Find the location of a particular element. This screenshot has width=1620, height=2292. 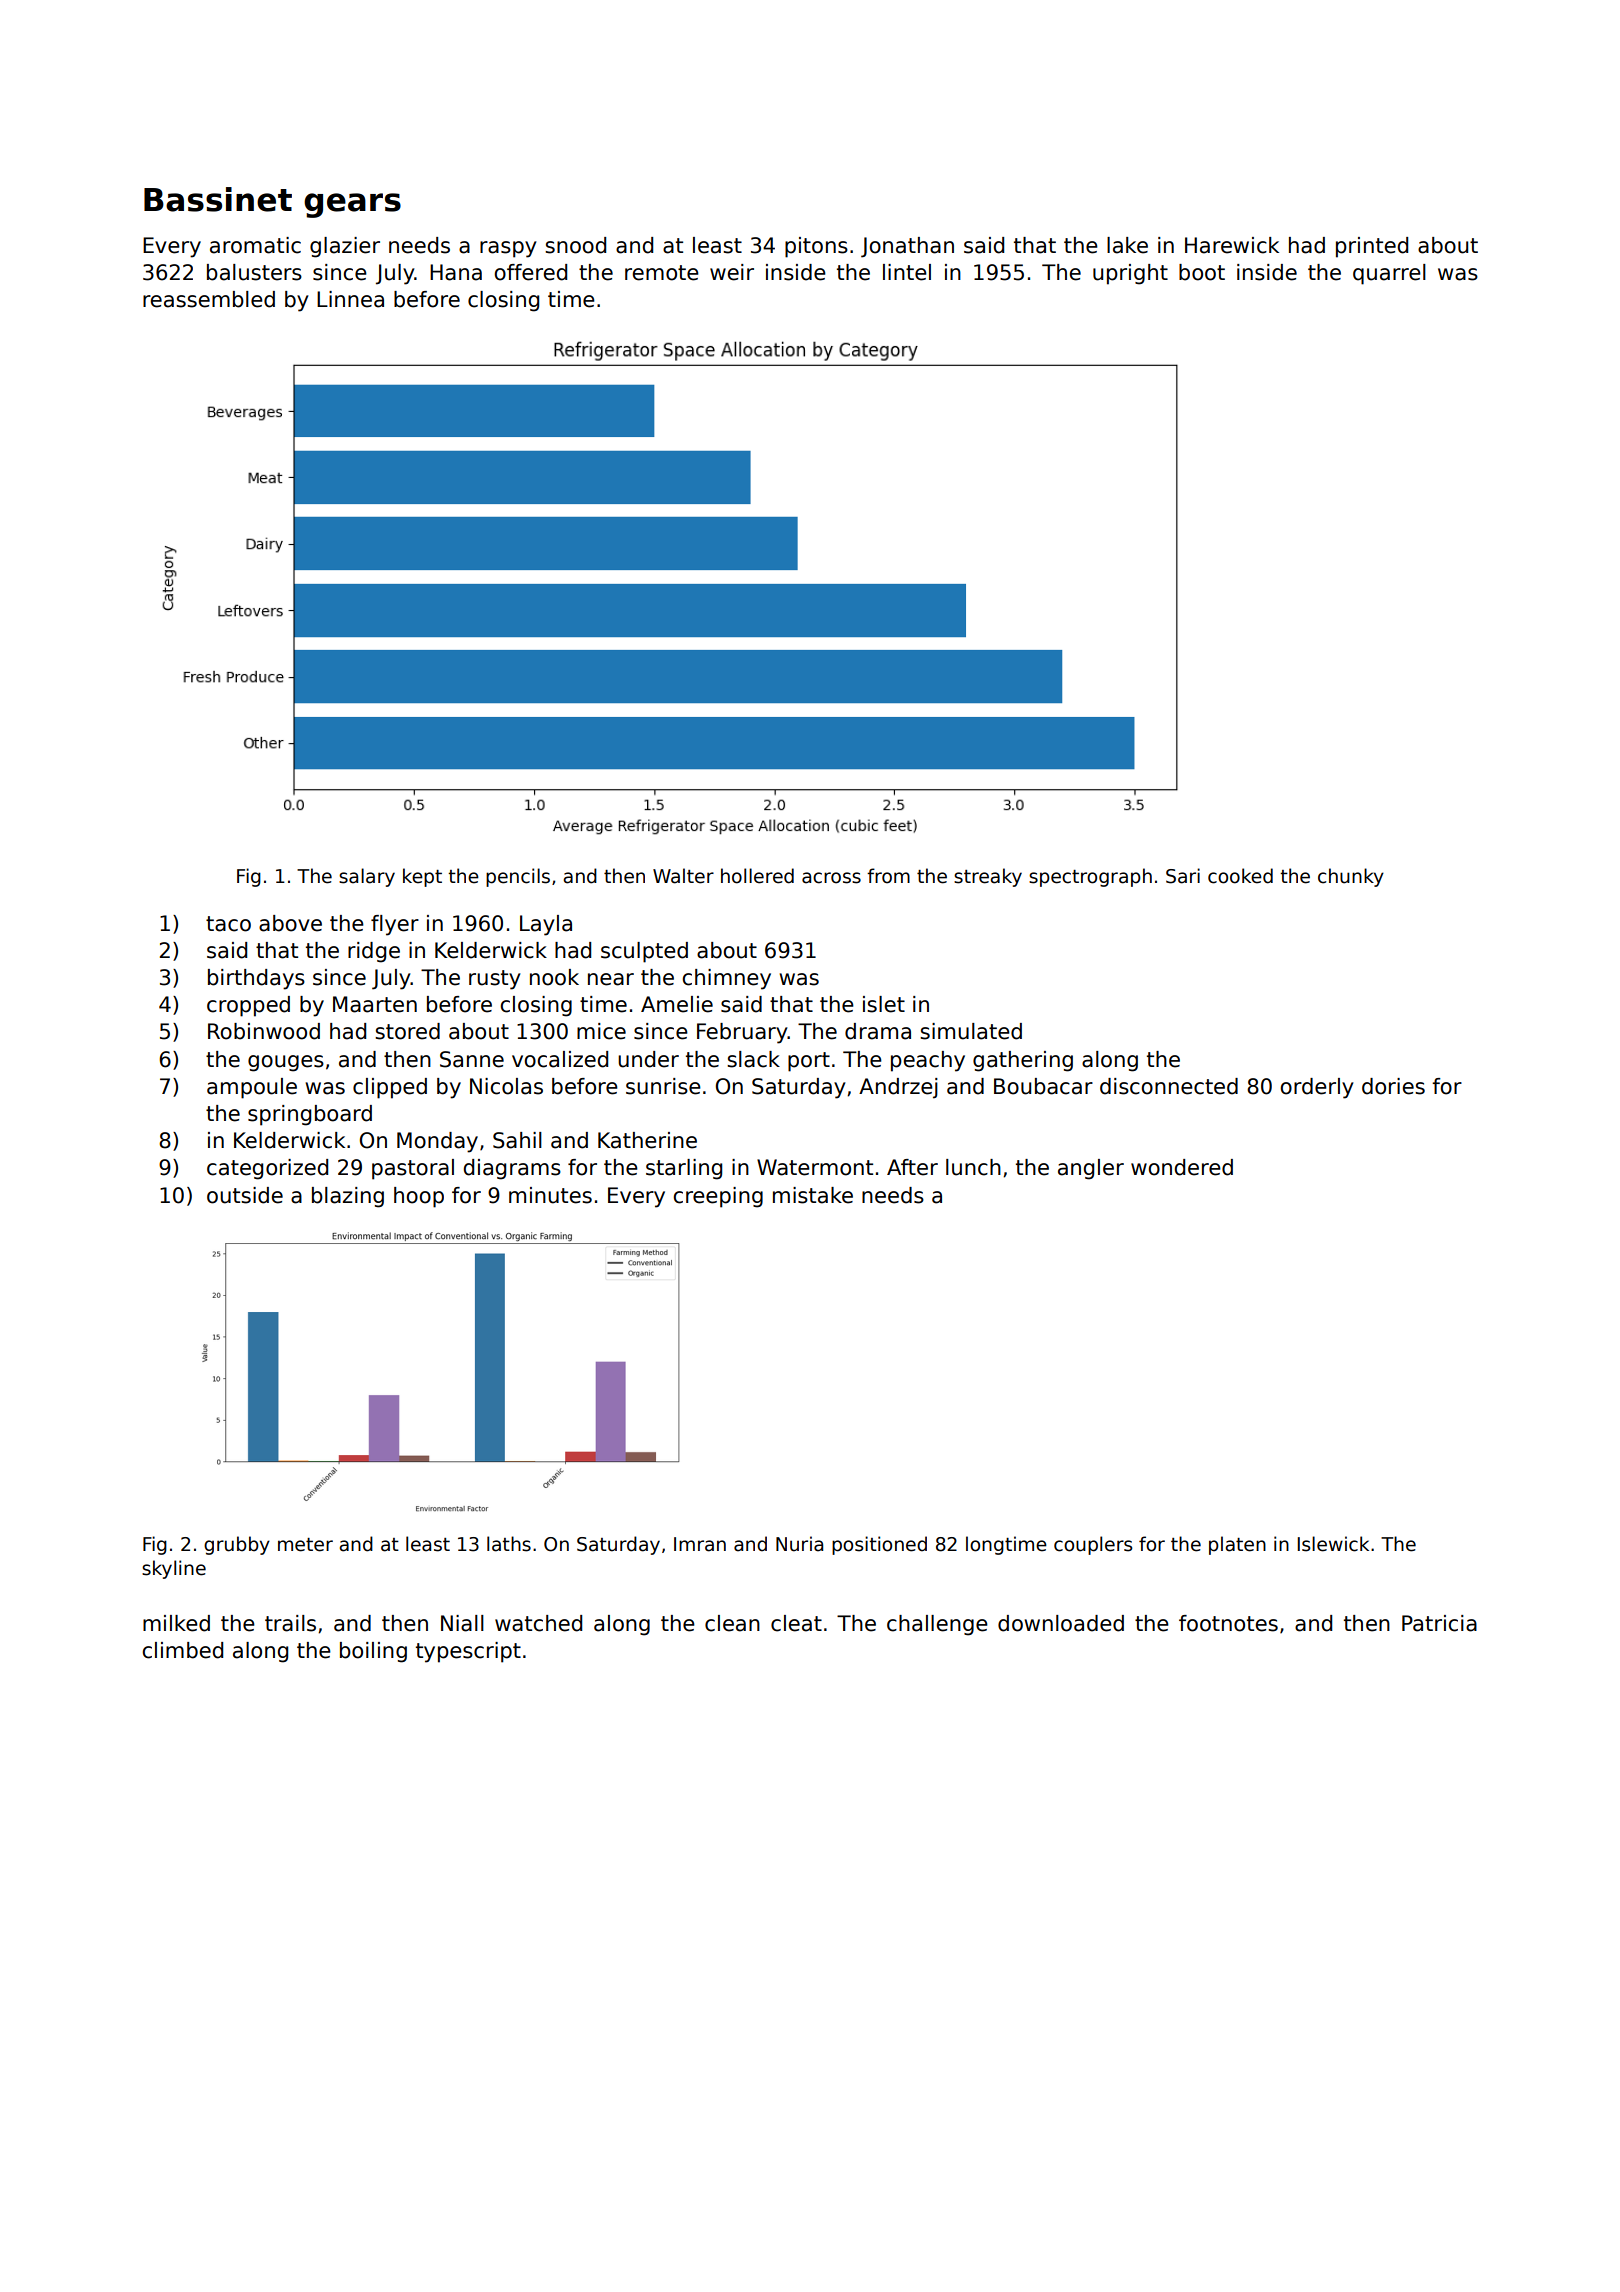

above is located at coordinates (290, 923).
